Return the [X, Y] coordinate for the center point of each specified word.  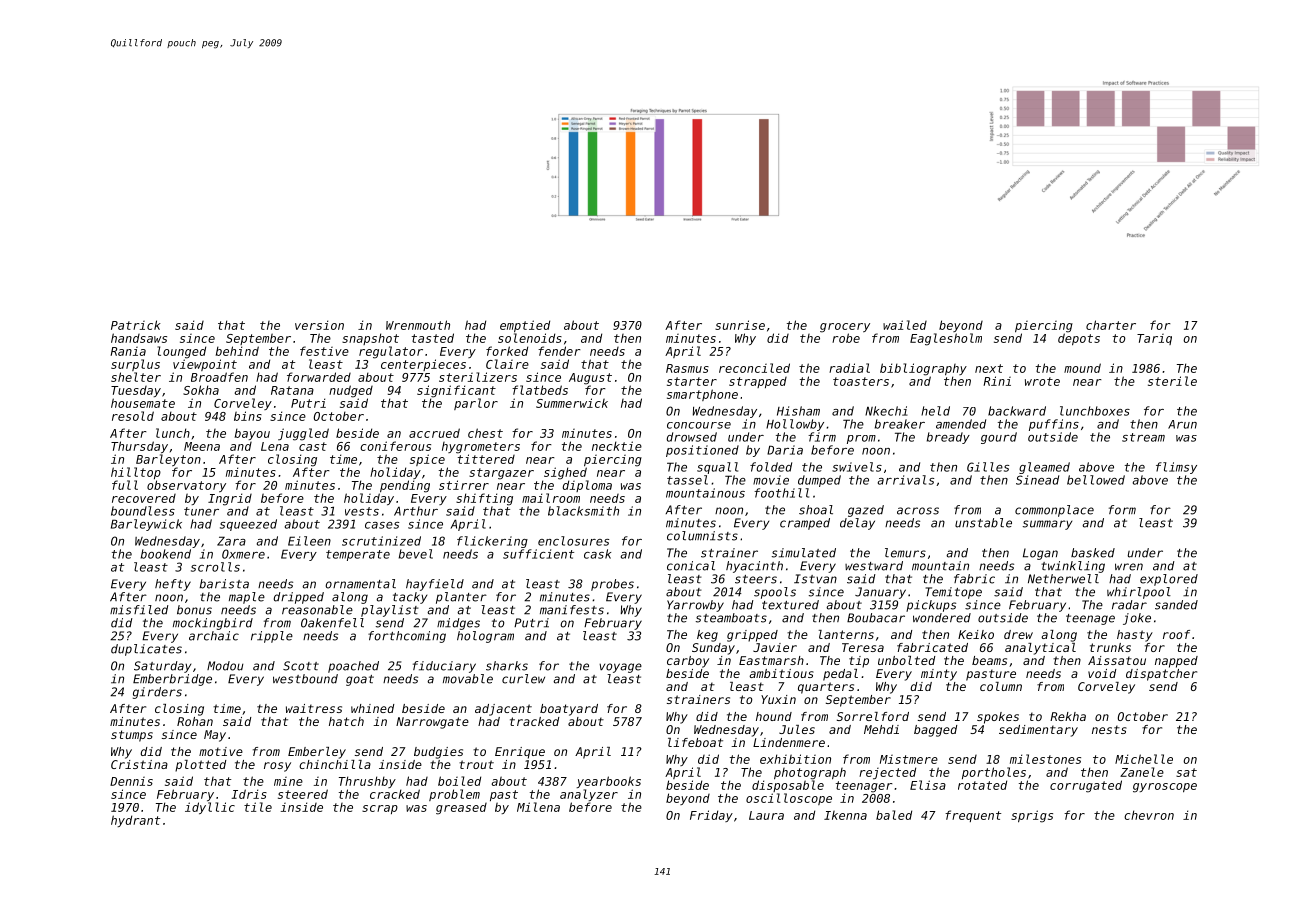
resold [133, 416]
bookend [166, 554]
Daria [785, 450]
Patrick [136, 325]
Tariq [1154, 339]
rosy [277, 767]
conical [691, 566]
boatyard [569, 710]
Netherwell [1063, 579]
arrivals [906, 480]
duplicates [146, 650]
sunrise [740, 325]
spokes [998, 718]
